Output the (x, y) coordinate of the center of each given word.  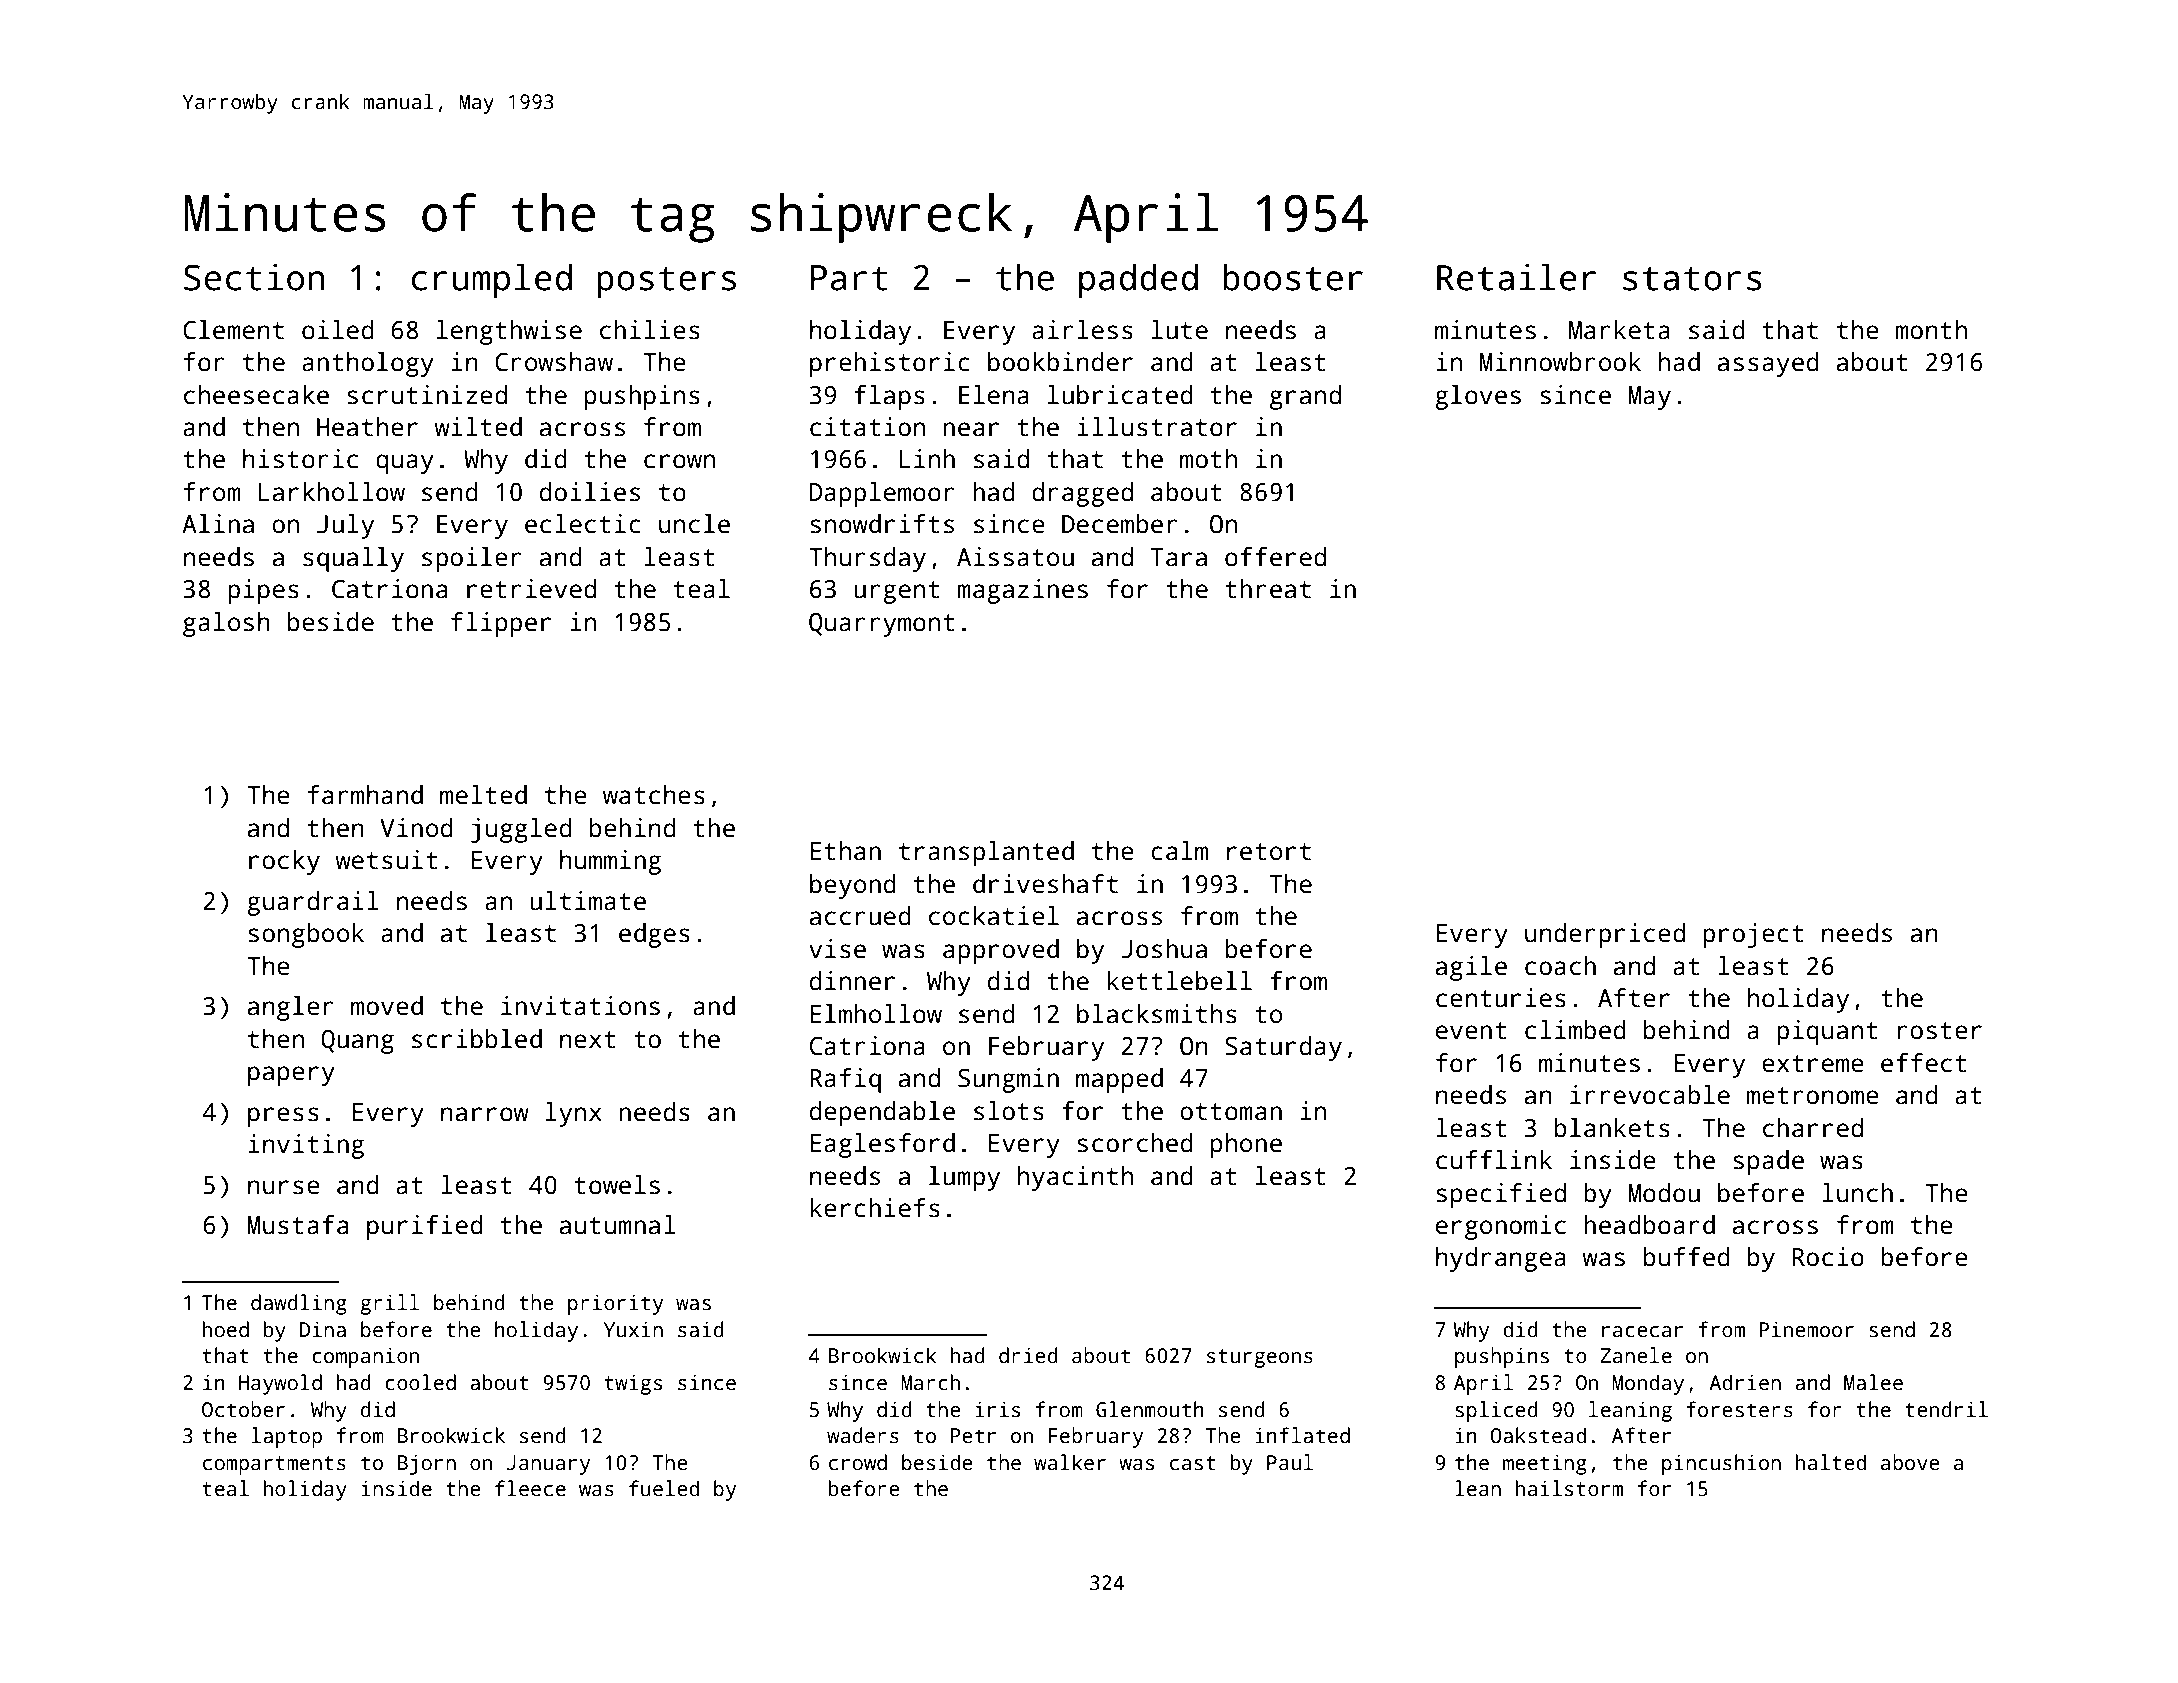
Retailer (1517, 277)
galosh (226, 624)
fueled (664, 1488)
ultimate (588, 901)
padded (1138, 280)
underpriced (1605, 935)
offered (1275, 557)
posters (666, 282)
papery (291, 1076)
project (1753, 935)
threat (1268, 589)
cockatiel (994, 916)
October (243, 1409)
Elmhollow (876, 1014)
